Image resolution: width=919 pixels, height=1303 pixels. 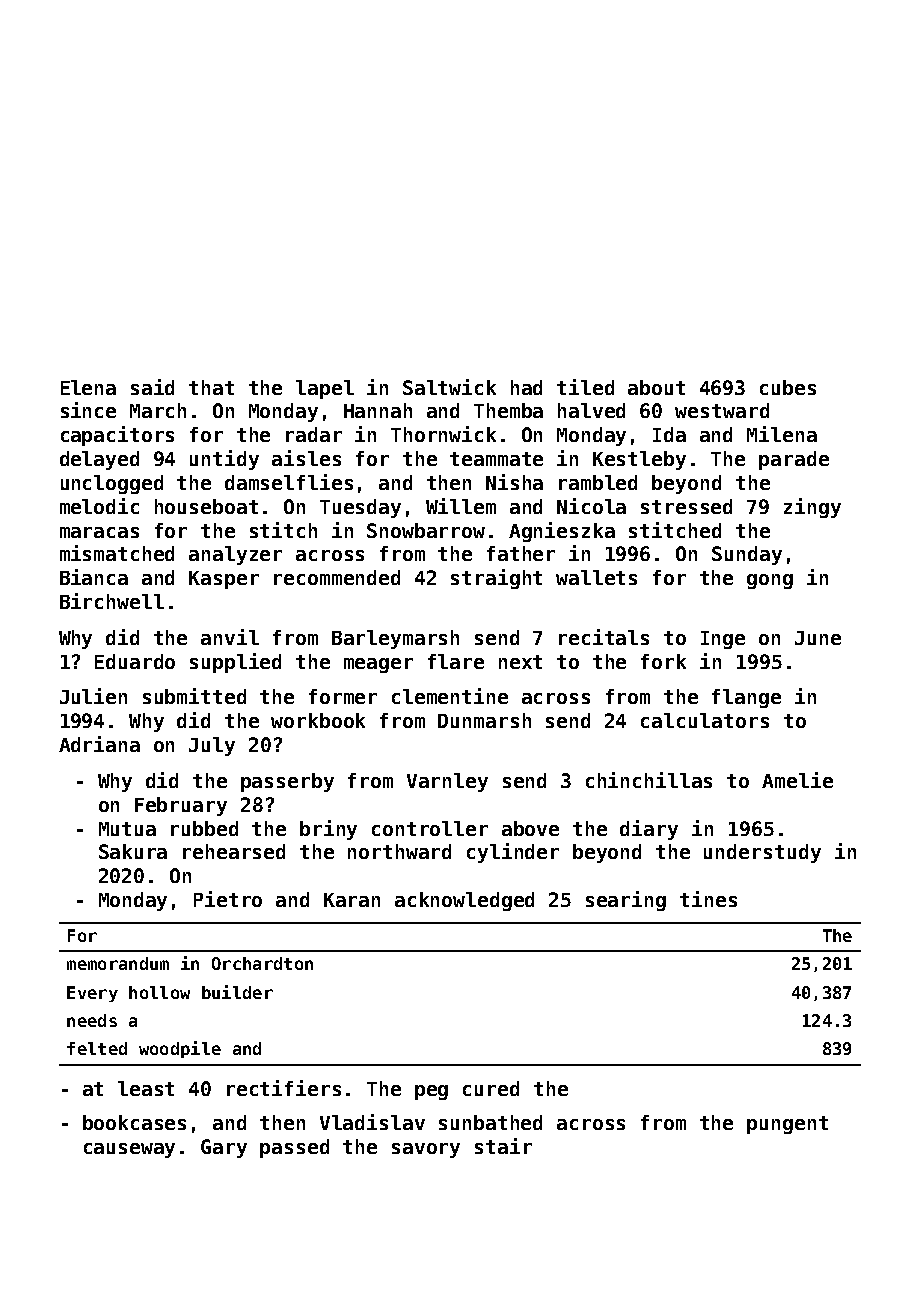 I want to click on least, so click(x=146, y=1088).
